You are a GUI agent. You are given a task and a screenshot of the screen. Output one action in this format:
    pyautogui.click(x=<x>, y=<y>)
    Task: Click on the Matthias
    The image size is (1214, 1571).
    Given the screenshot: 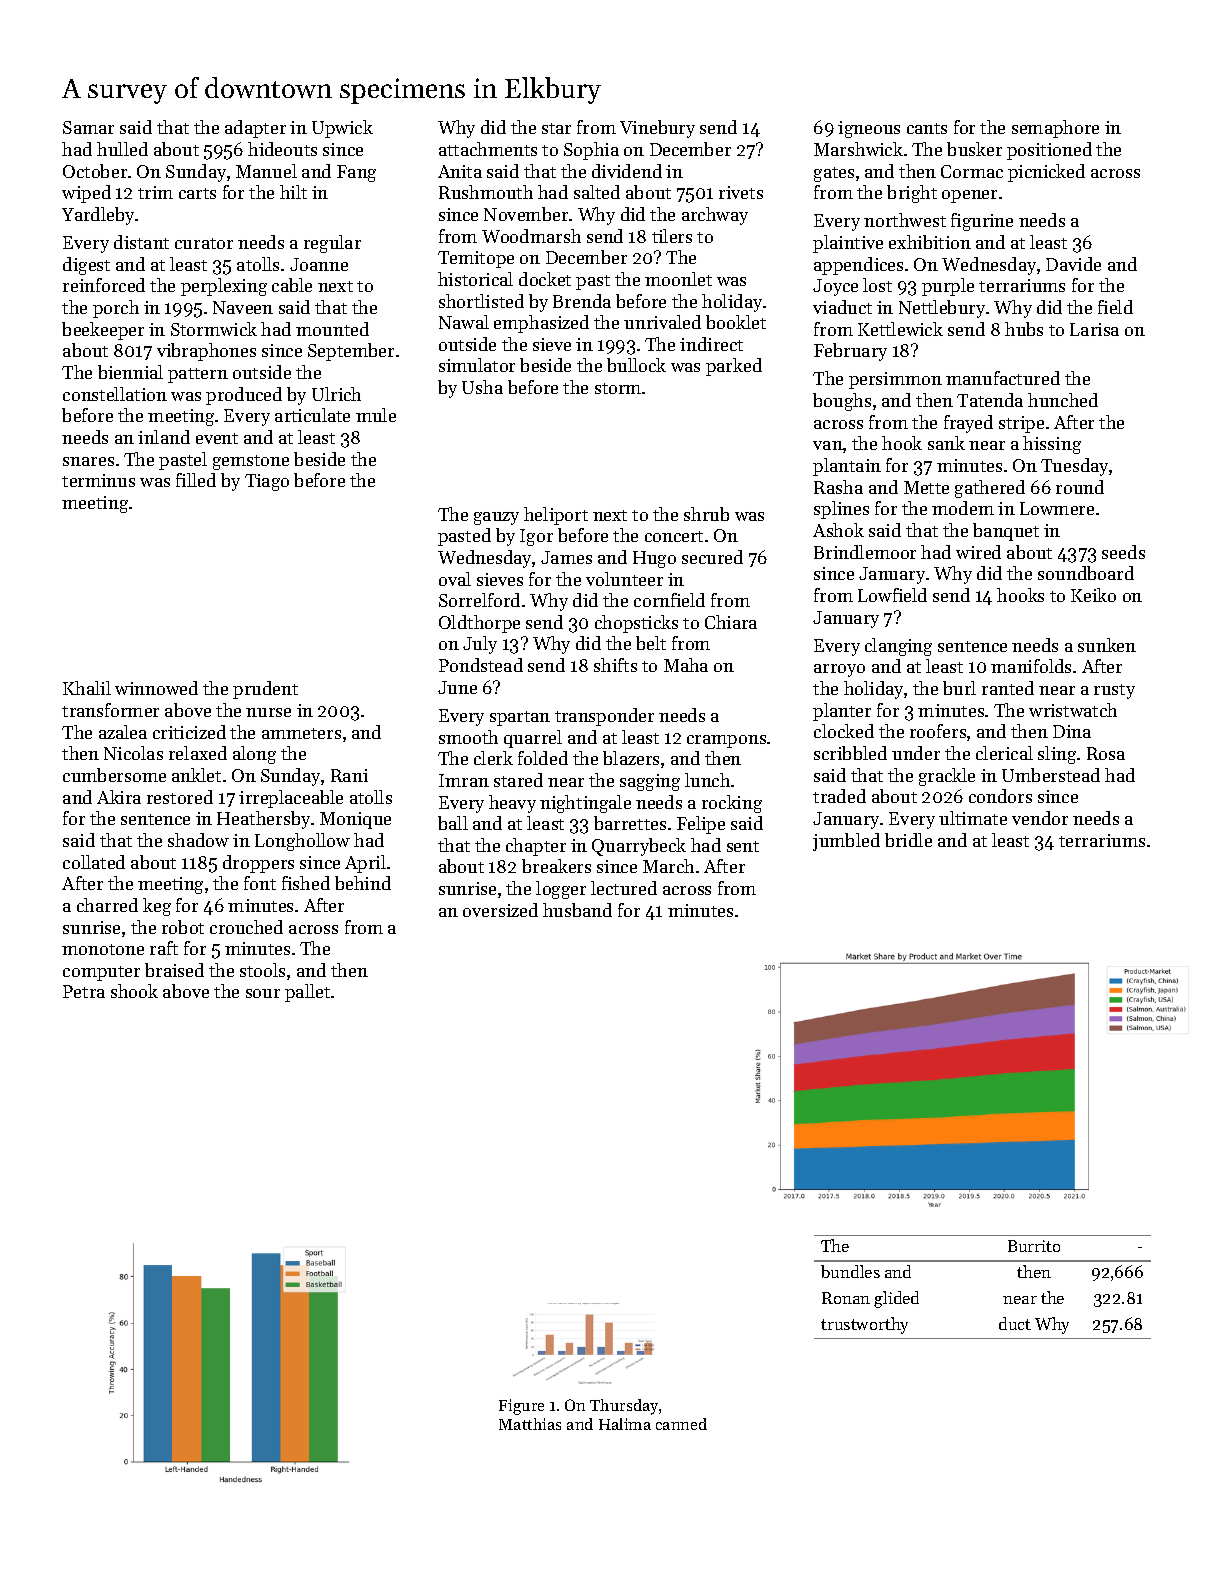 What is the action you would take?
    pyautogui.click(x=530, y=1424)
